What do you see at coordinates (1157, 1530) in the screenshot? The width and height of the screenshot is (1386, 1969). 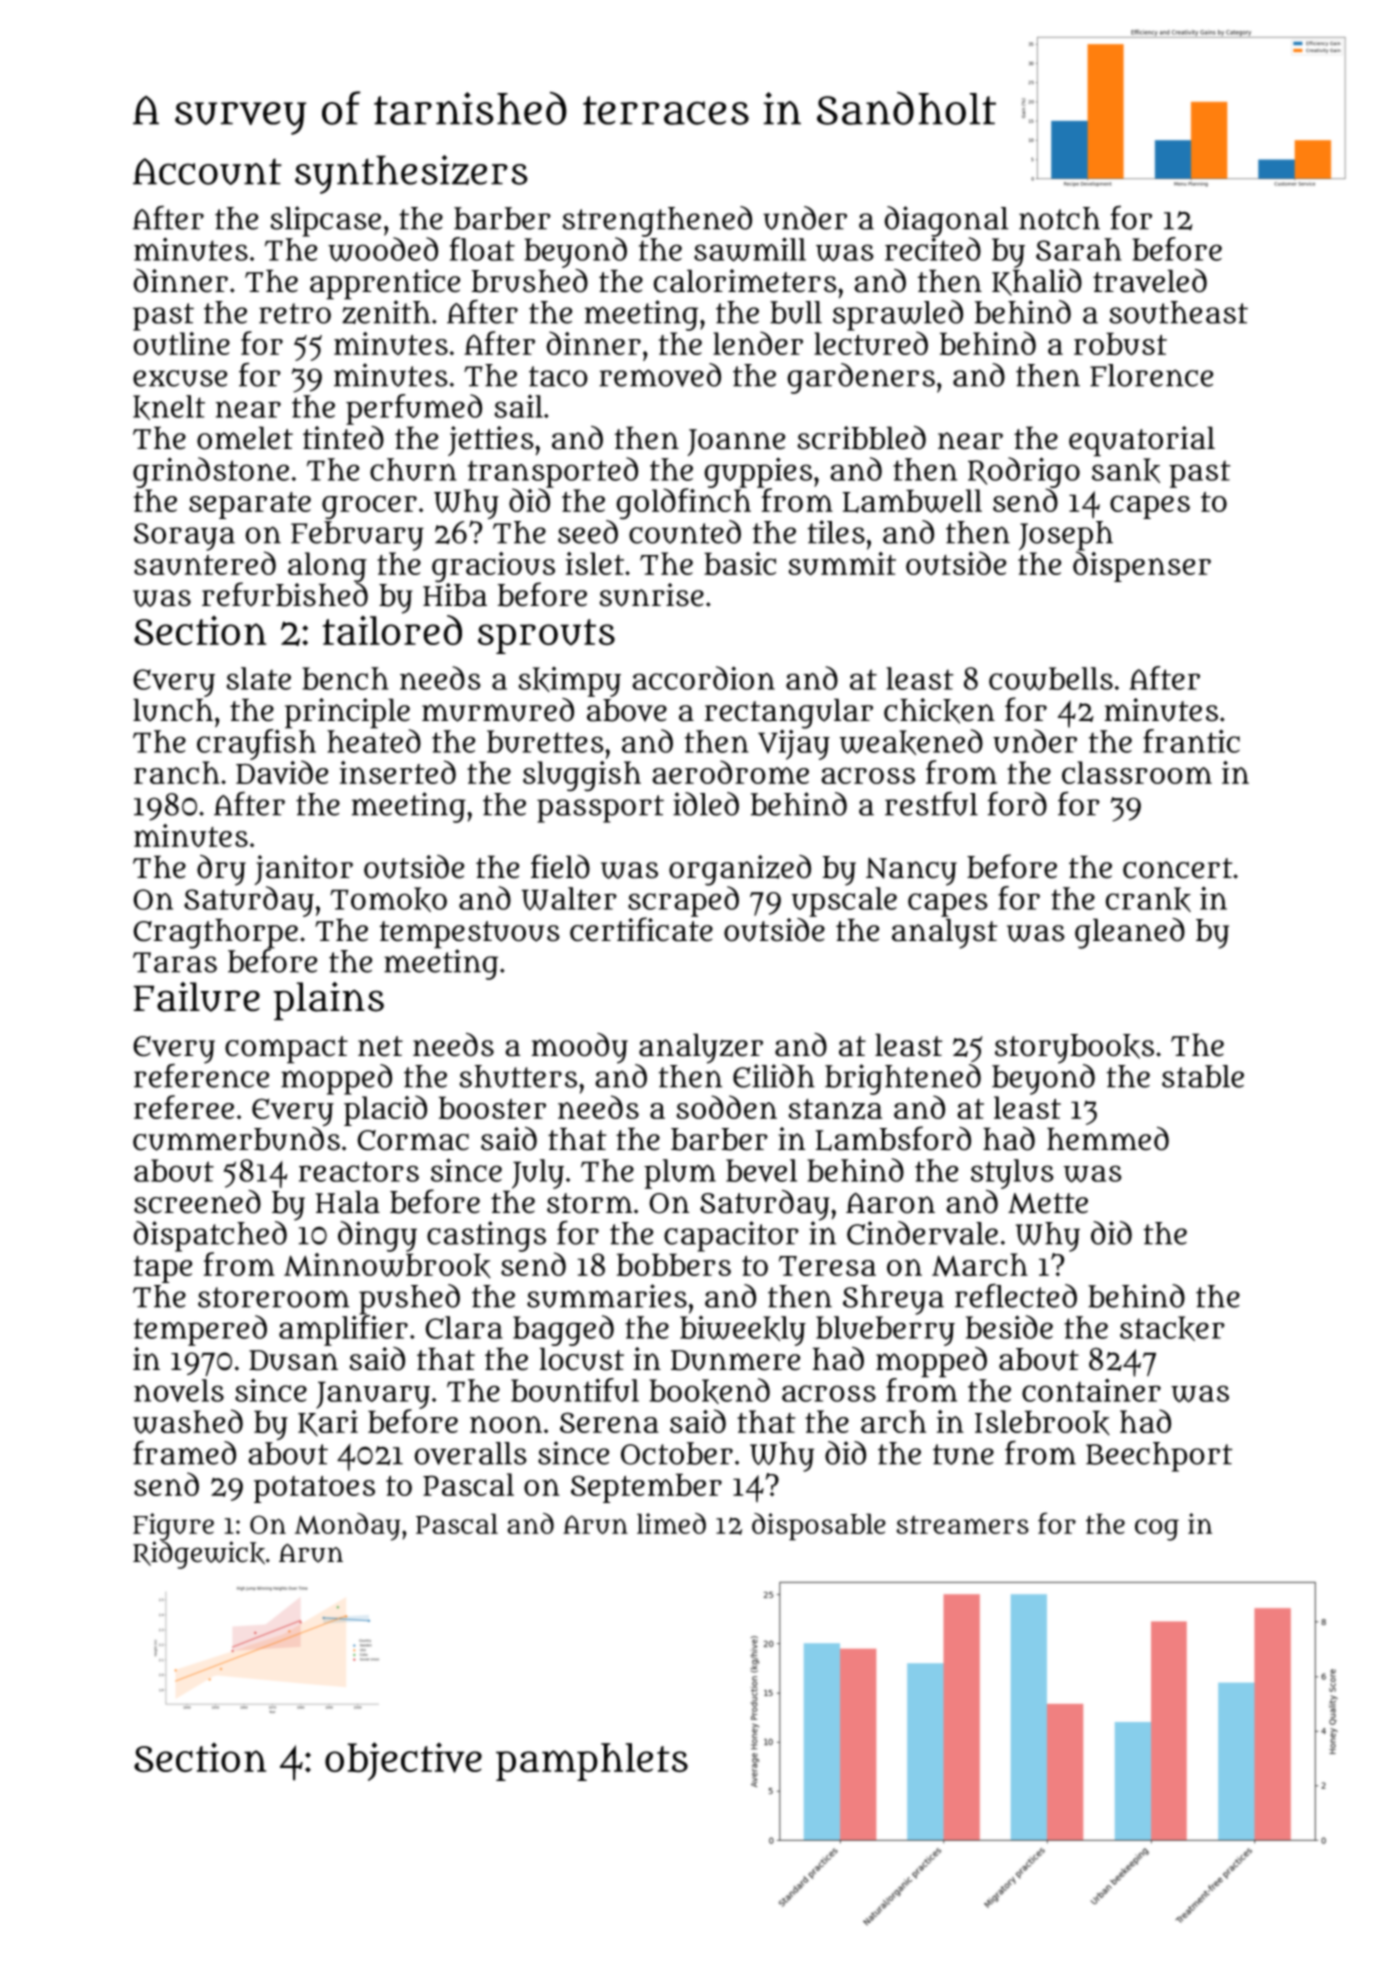 I see `cog` at bounding box center [1157, 1530].
